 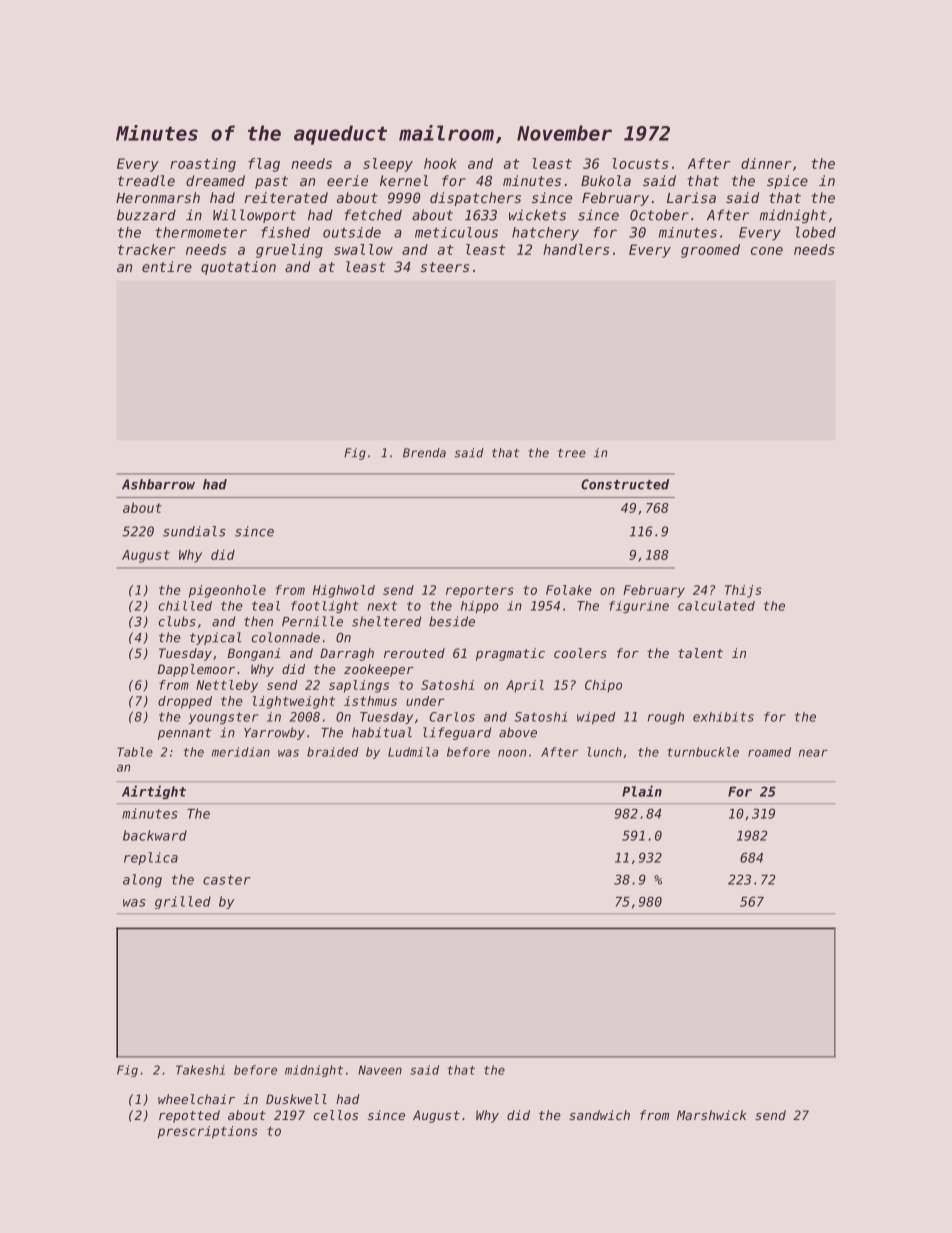 I want to click on hook, so click(x=440, y=163).
